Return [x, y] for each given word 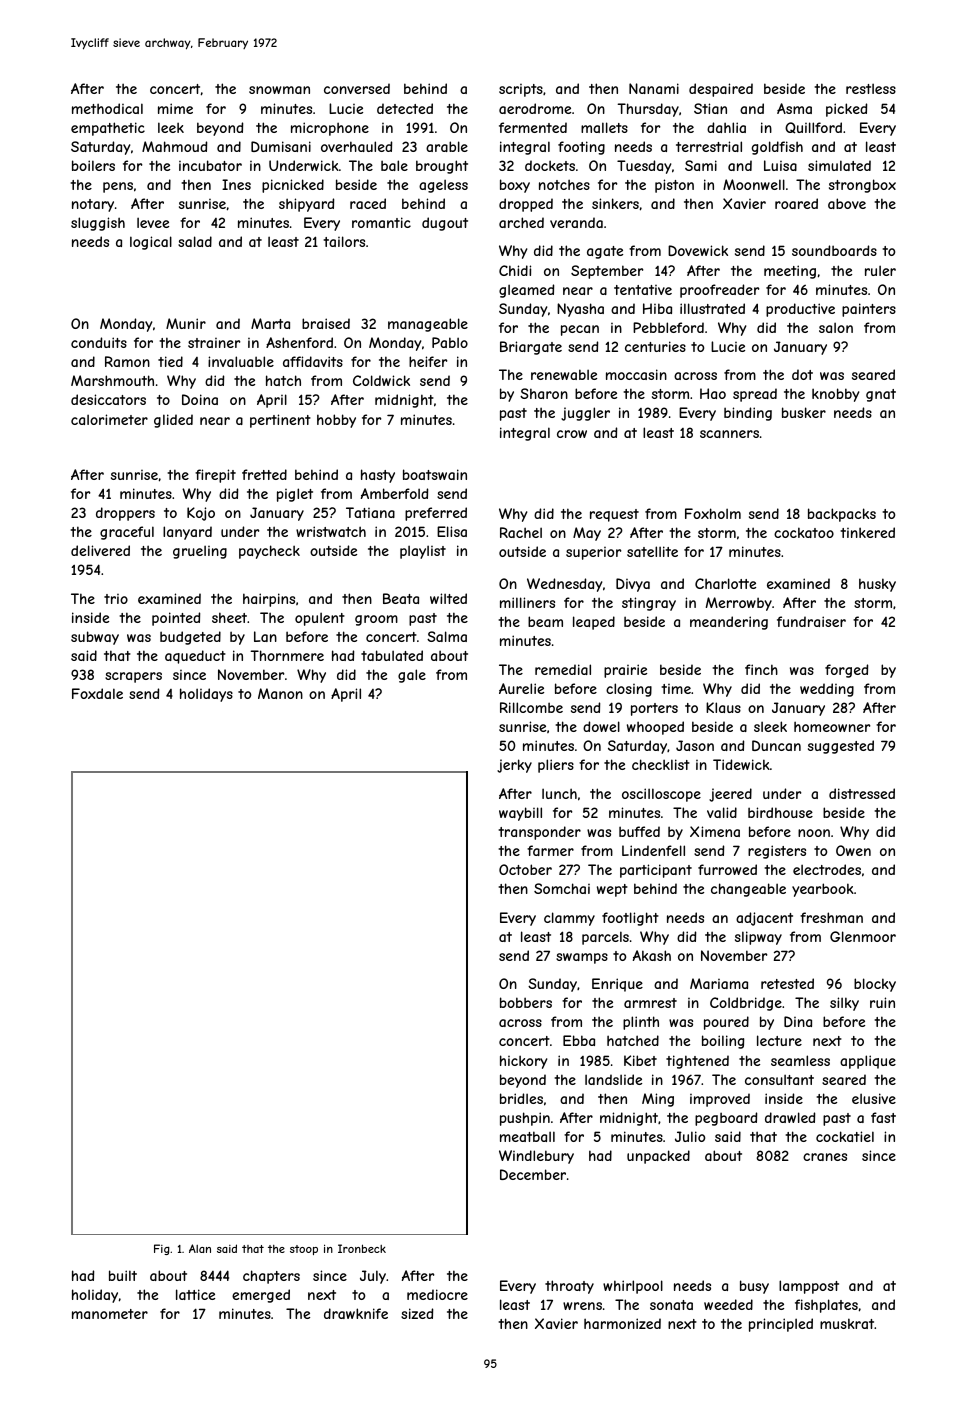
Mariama [719, 983]
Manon [280, 693]
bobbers [526, 1002]
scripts [521, 90]
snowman [279, 90]
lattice [195, 1294]
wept [612, 890]
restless [871, 88]
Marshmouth [112, 380]
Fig [162, 1249]
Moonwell [754, 184]
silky [844, 1004]
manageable [428, 325]
